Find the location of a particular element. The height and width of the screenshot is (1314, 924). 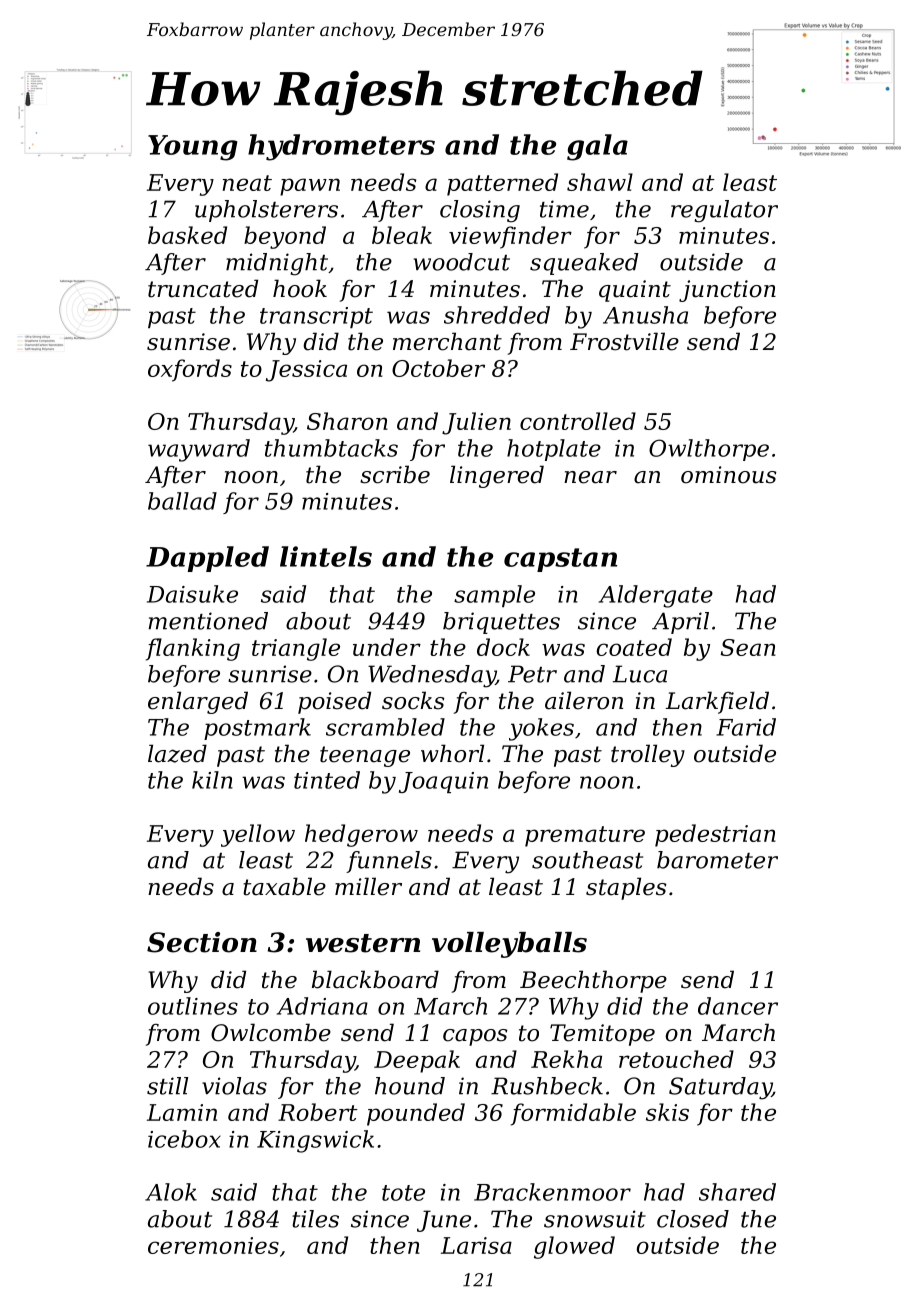

Beechthorpe is located at coordinates (593, 981).
